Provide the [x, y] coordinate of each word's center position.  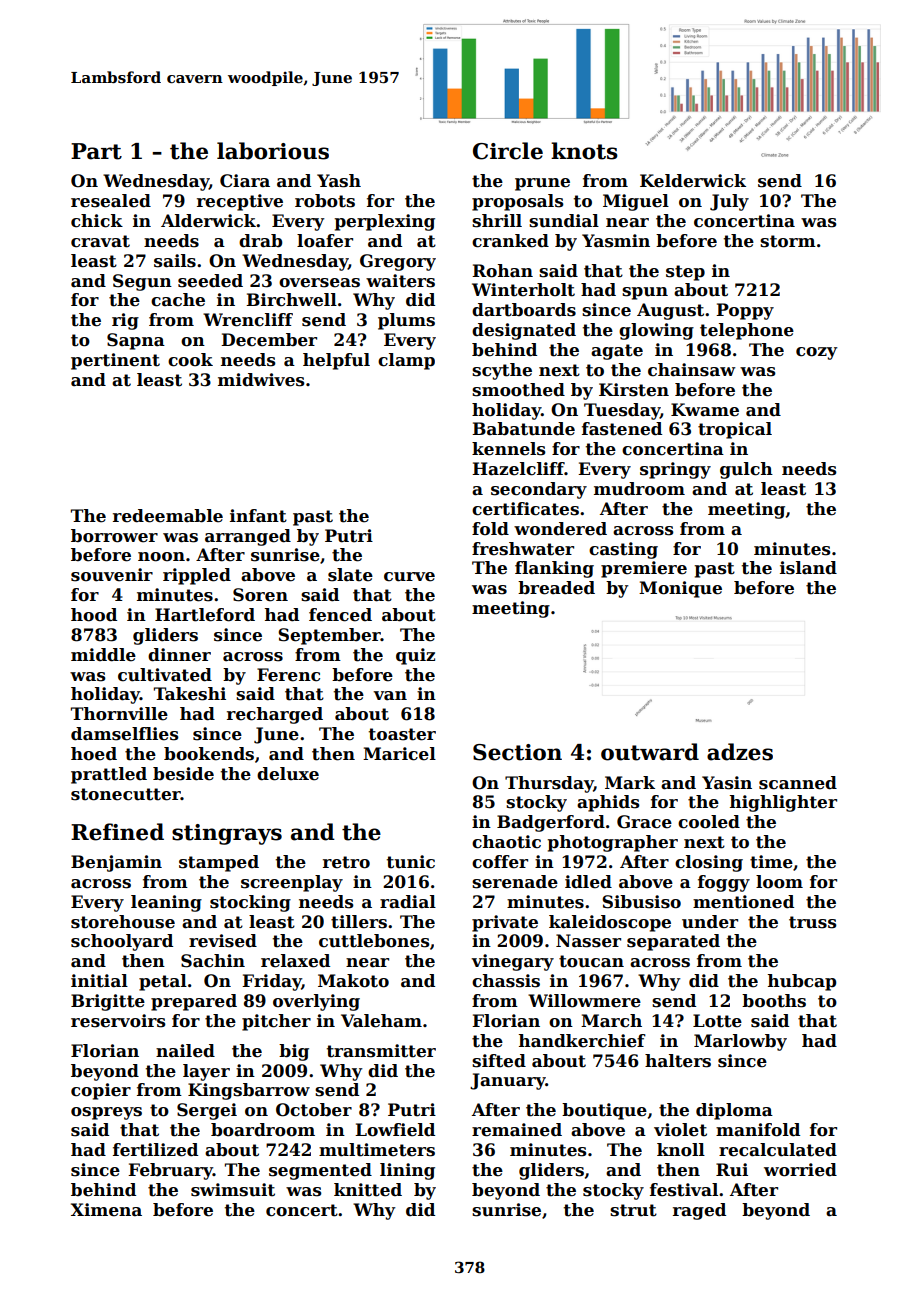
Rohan [502, 271]
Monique [680, 589]
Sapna [136, 341]
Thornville [119, 714]
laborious [273, 151]
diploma [734, 1111]
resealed [111, 201]
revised [223, 941]
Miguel [636, 202]
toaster [402, 734]
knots [584, 151]
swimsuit [233, 1190]
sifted [499, 1061]
